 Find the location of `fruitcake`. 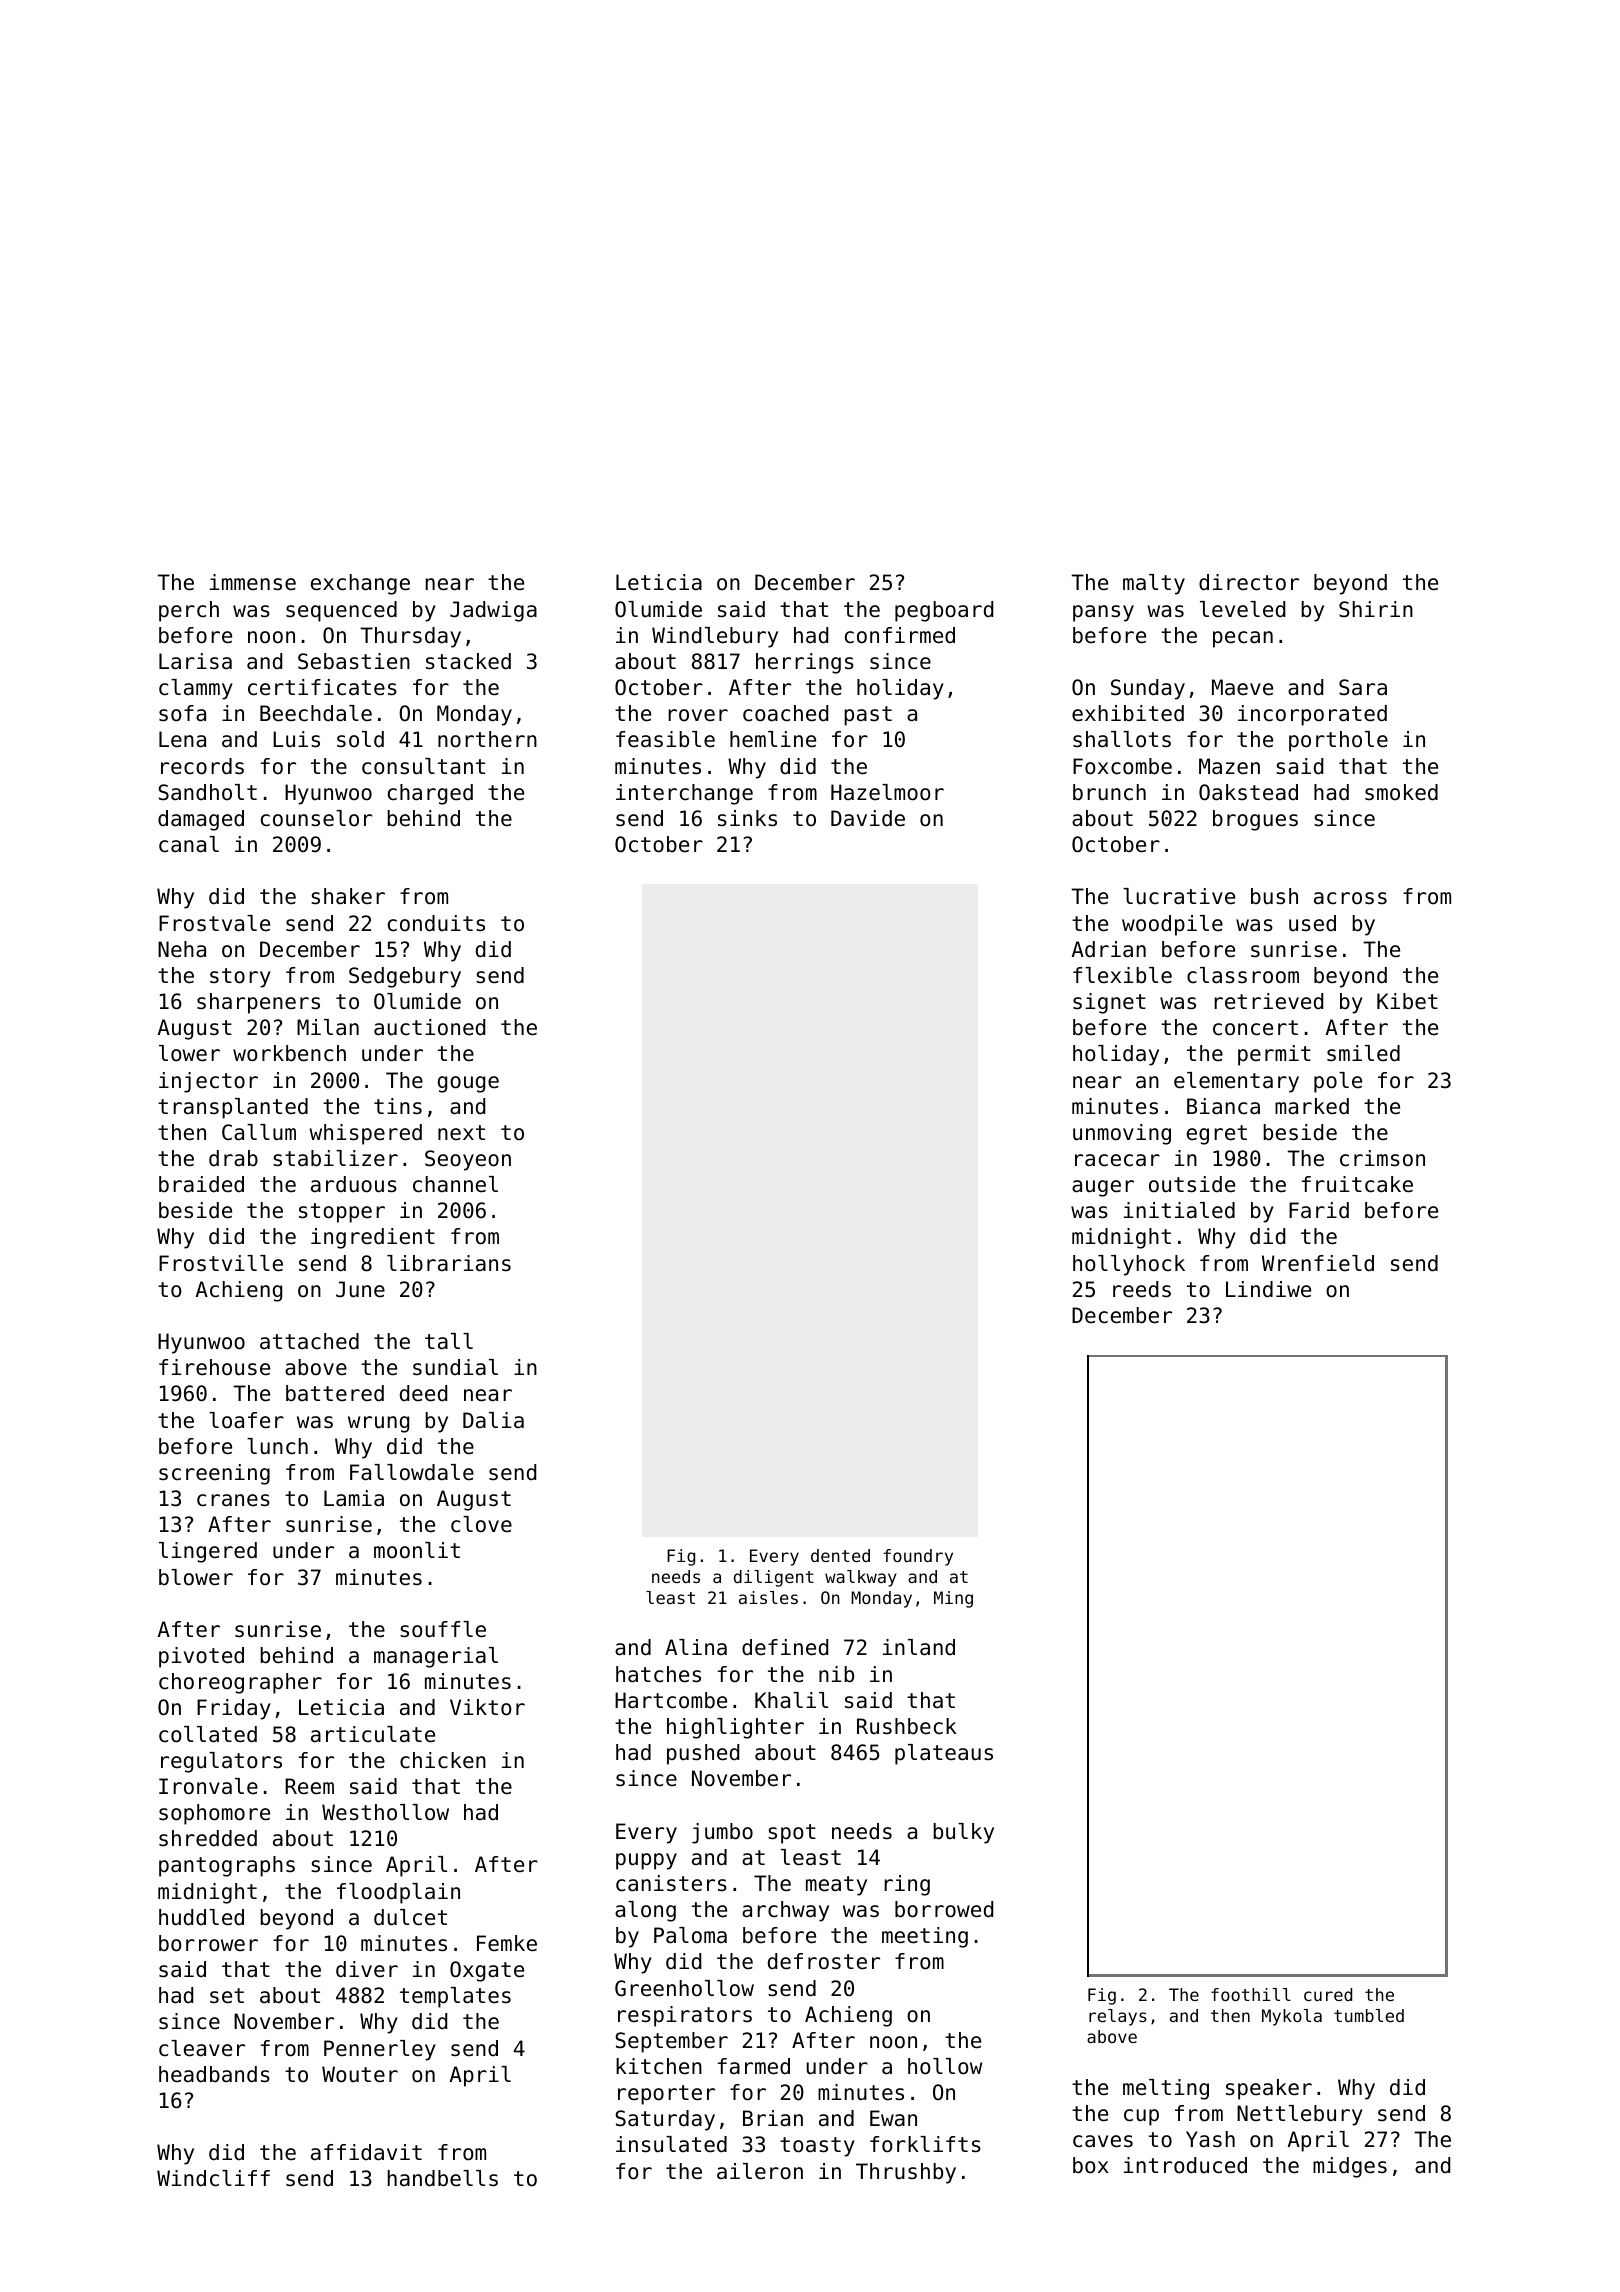

fruitcake is located at coordinates (1357, 1184).
